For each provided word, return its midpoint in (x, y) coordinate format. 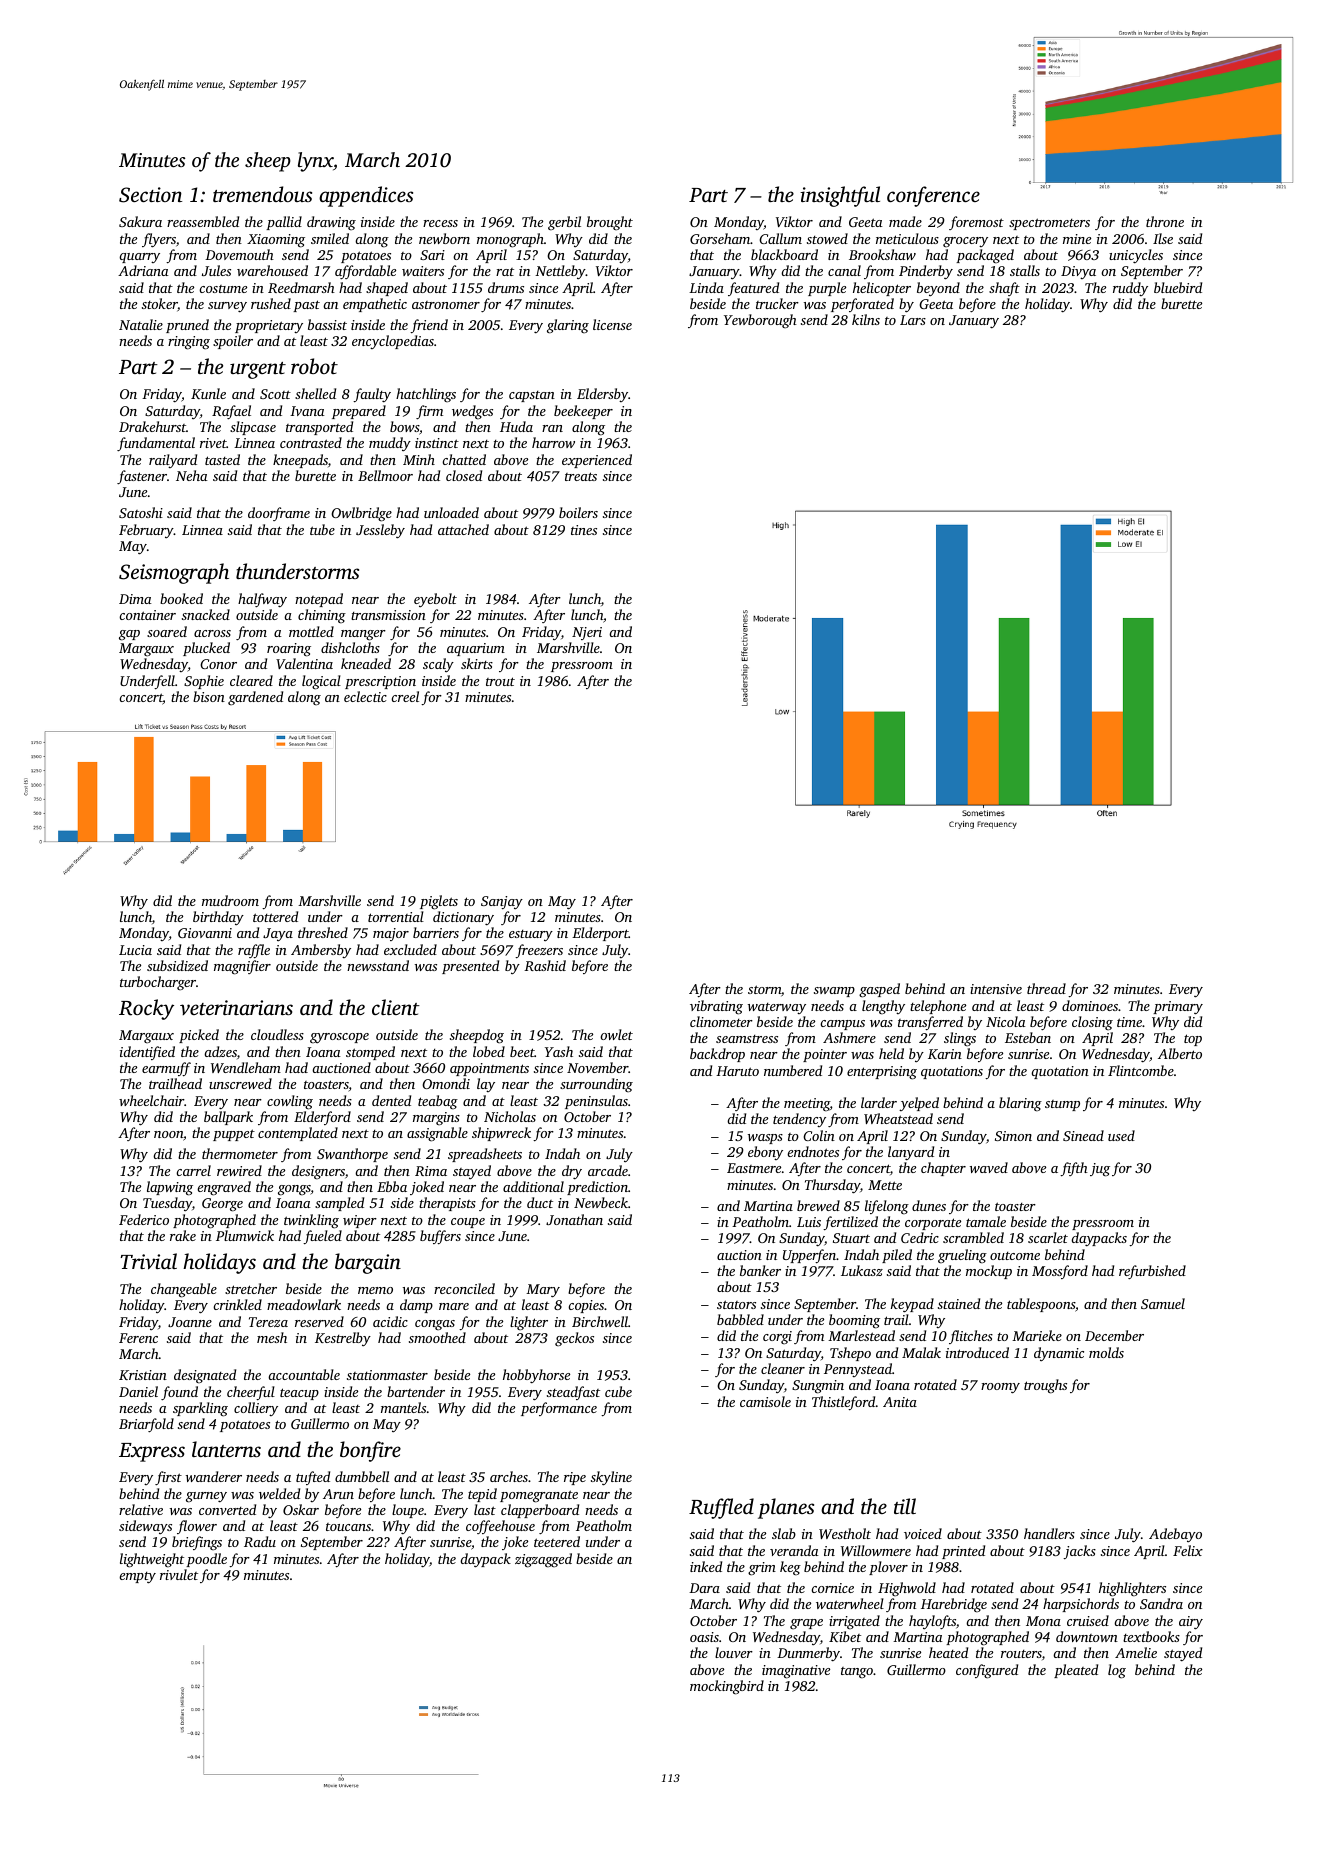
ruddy (1130, 289)
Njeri (587, 633)
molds (1106, 1352)
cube (618, 1391)
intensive (996, 989)
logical (321, 682)
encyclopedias (393, 342)
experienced (597, 461)
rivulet (179, 1574)
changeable (184, 1290)
